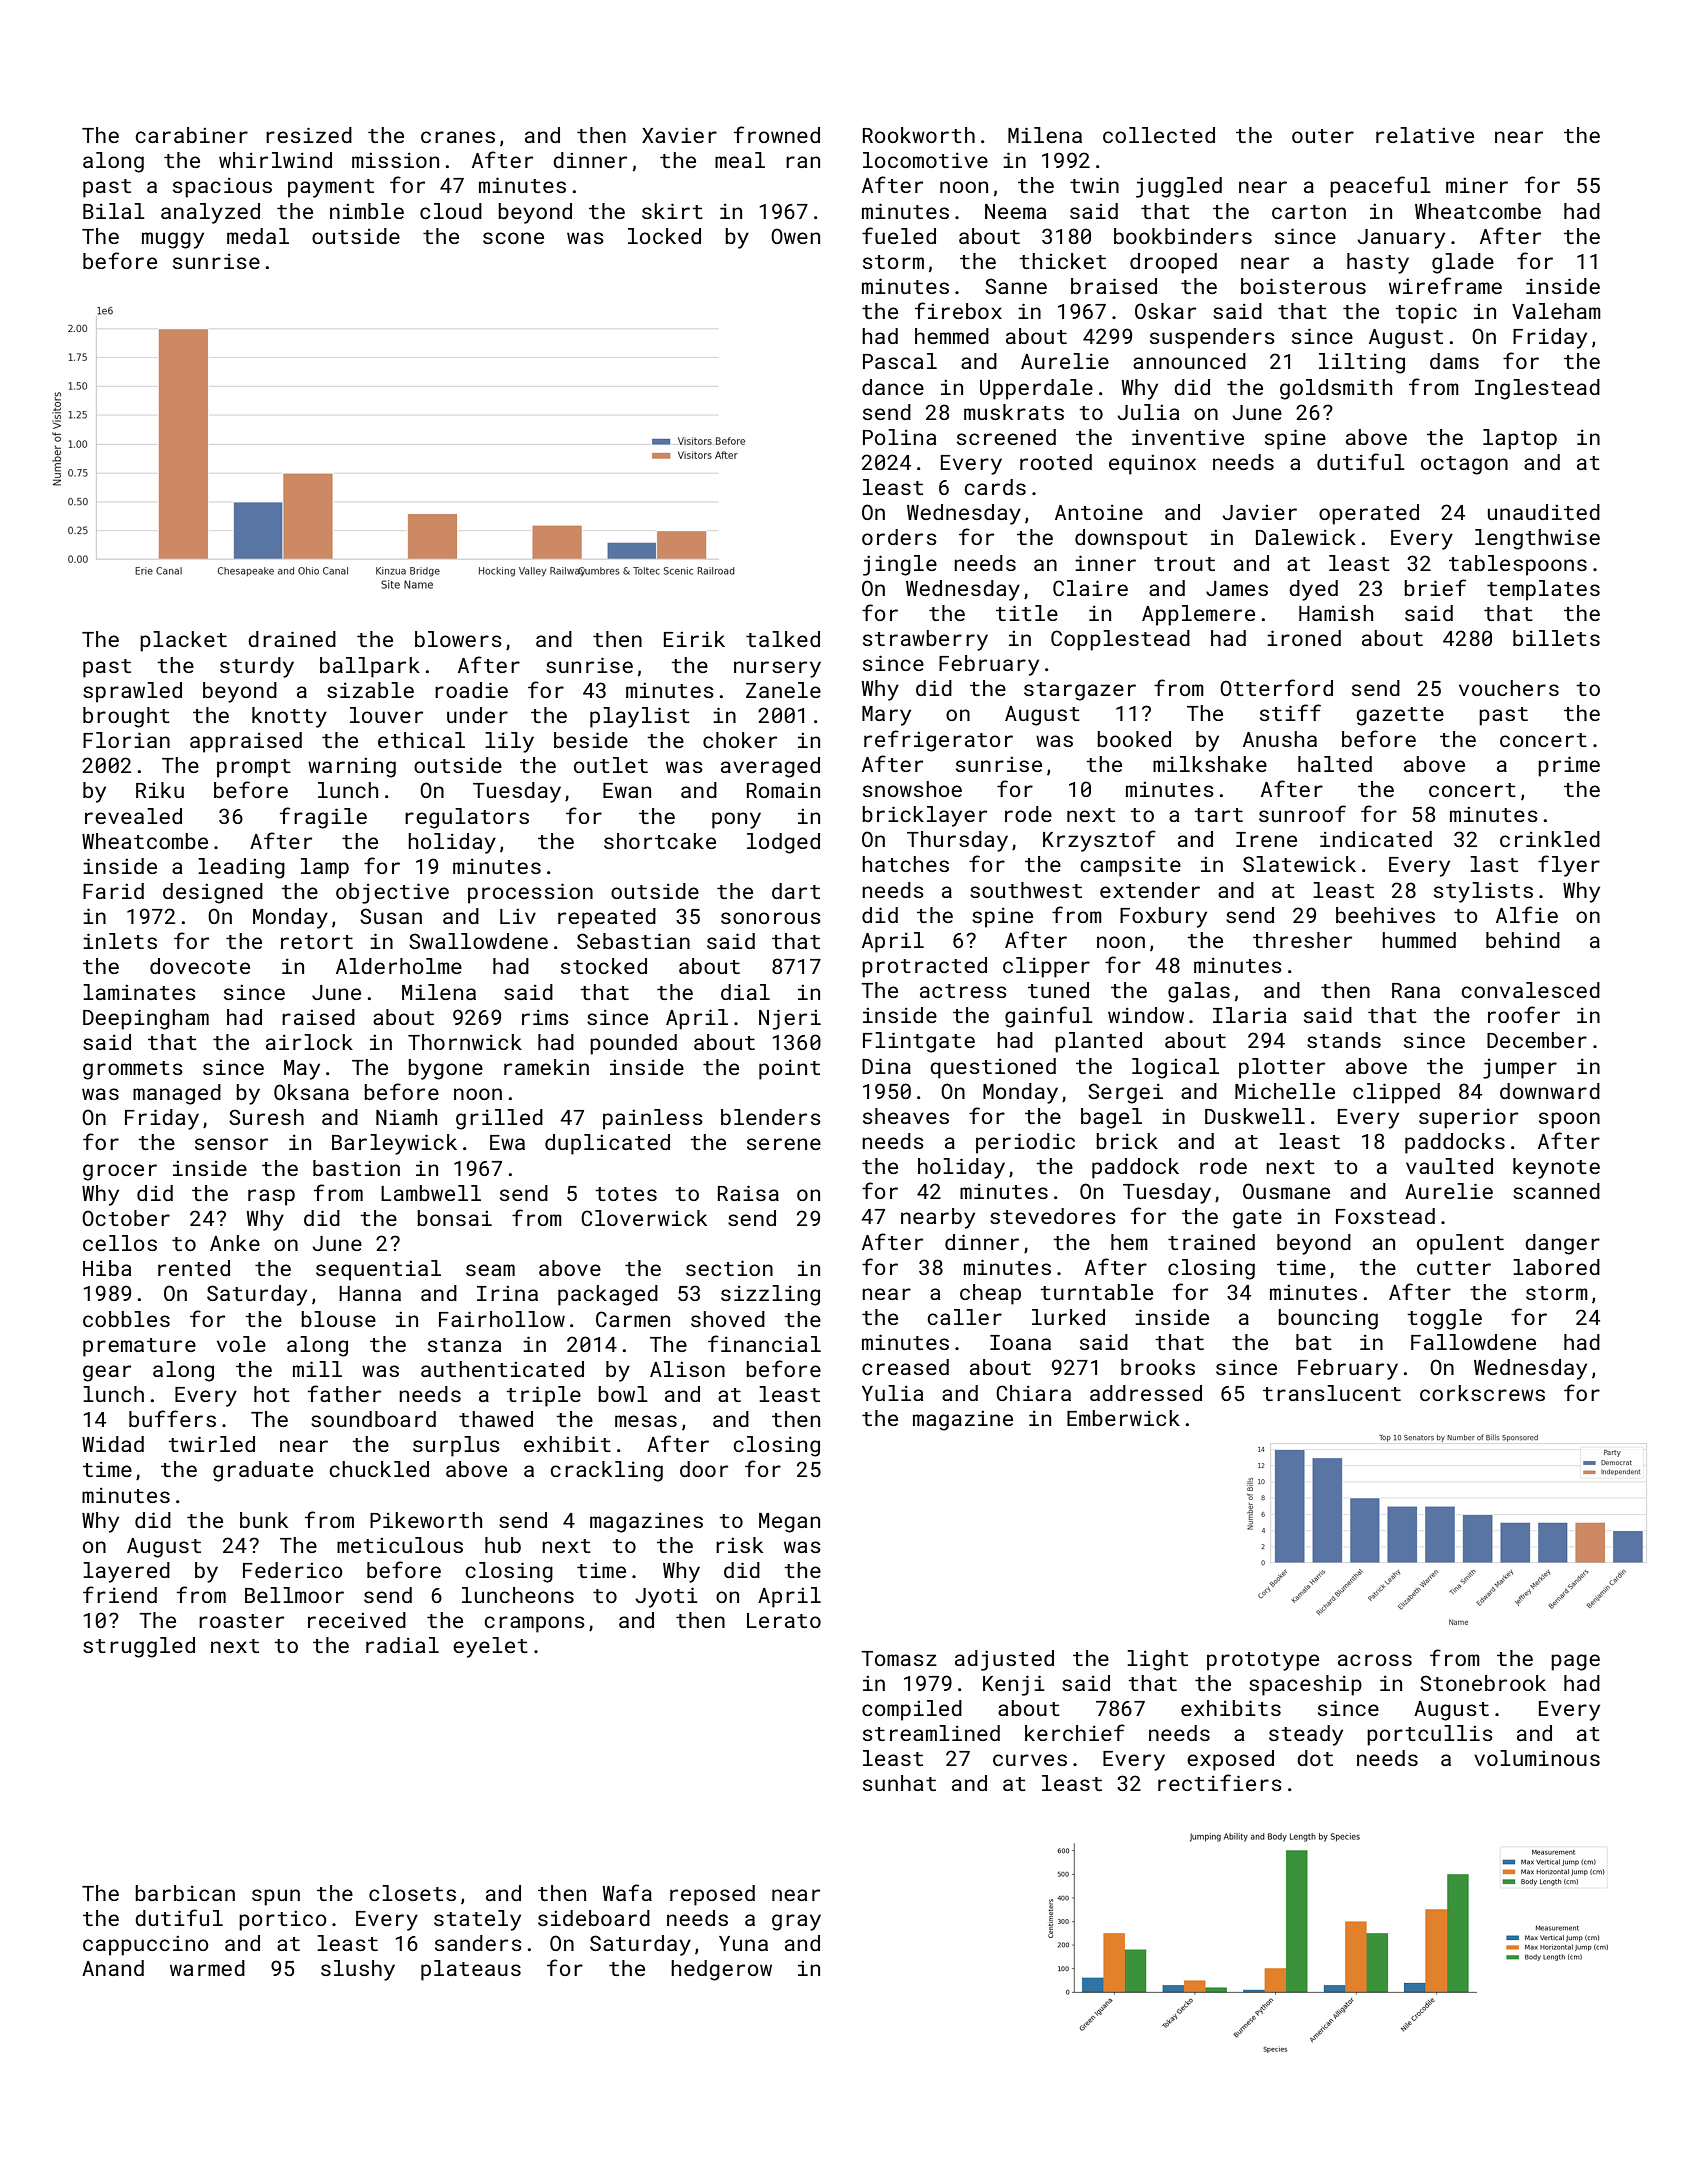 This document has width=1683, height=2178. I want to click on struggled, so click(139, 1647).
